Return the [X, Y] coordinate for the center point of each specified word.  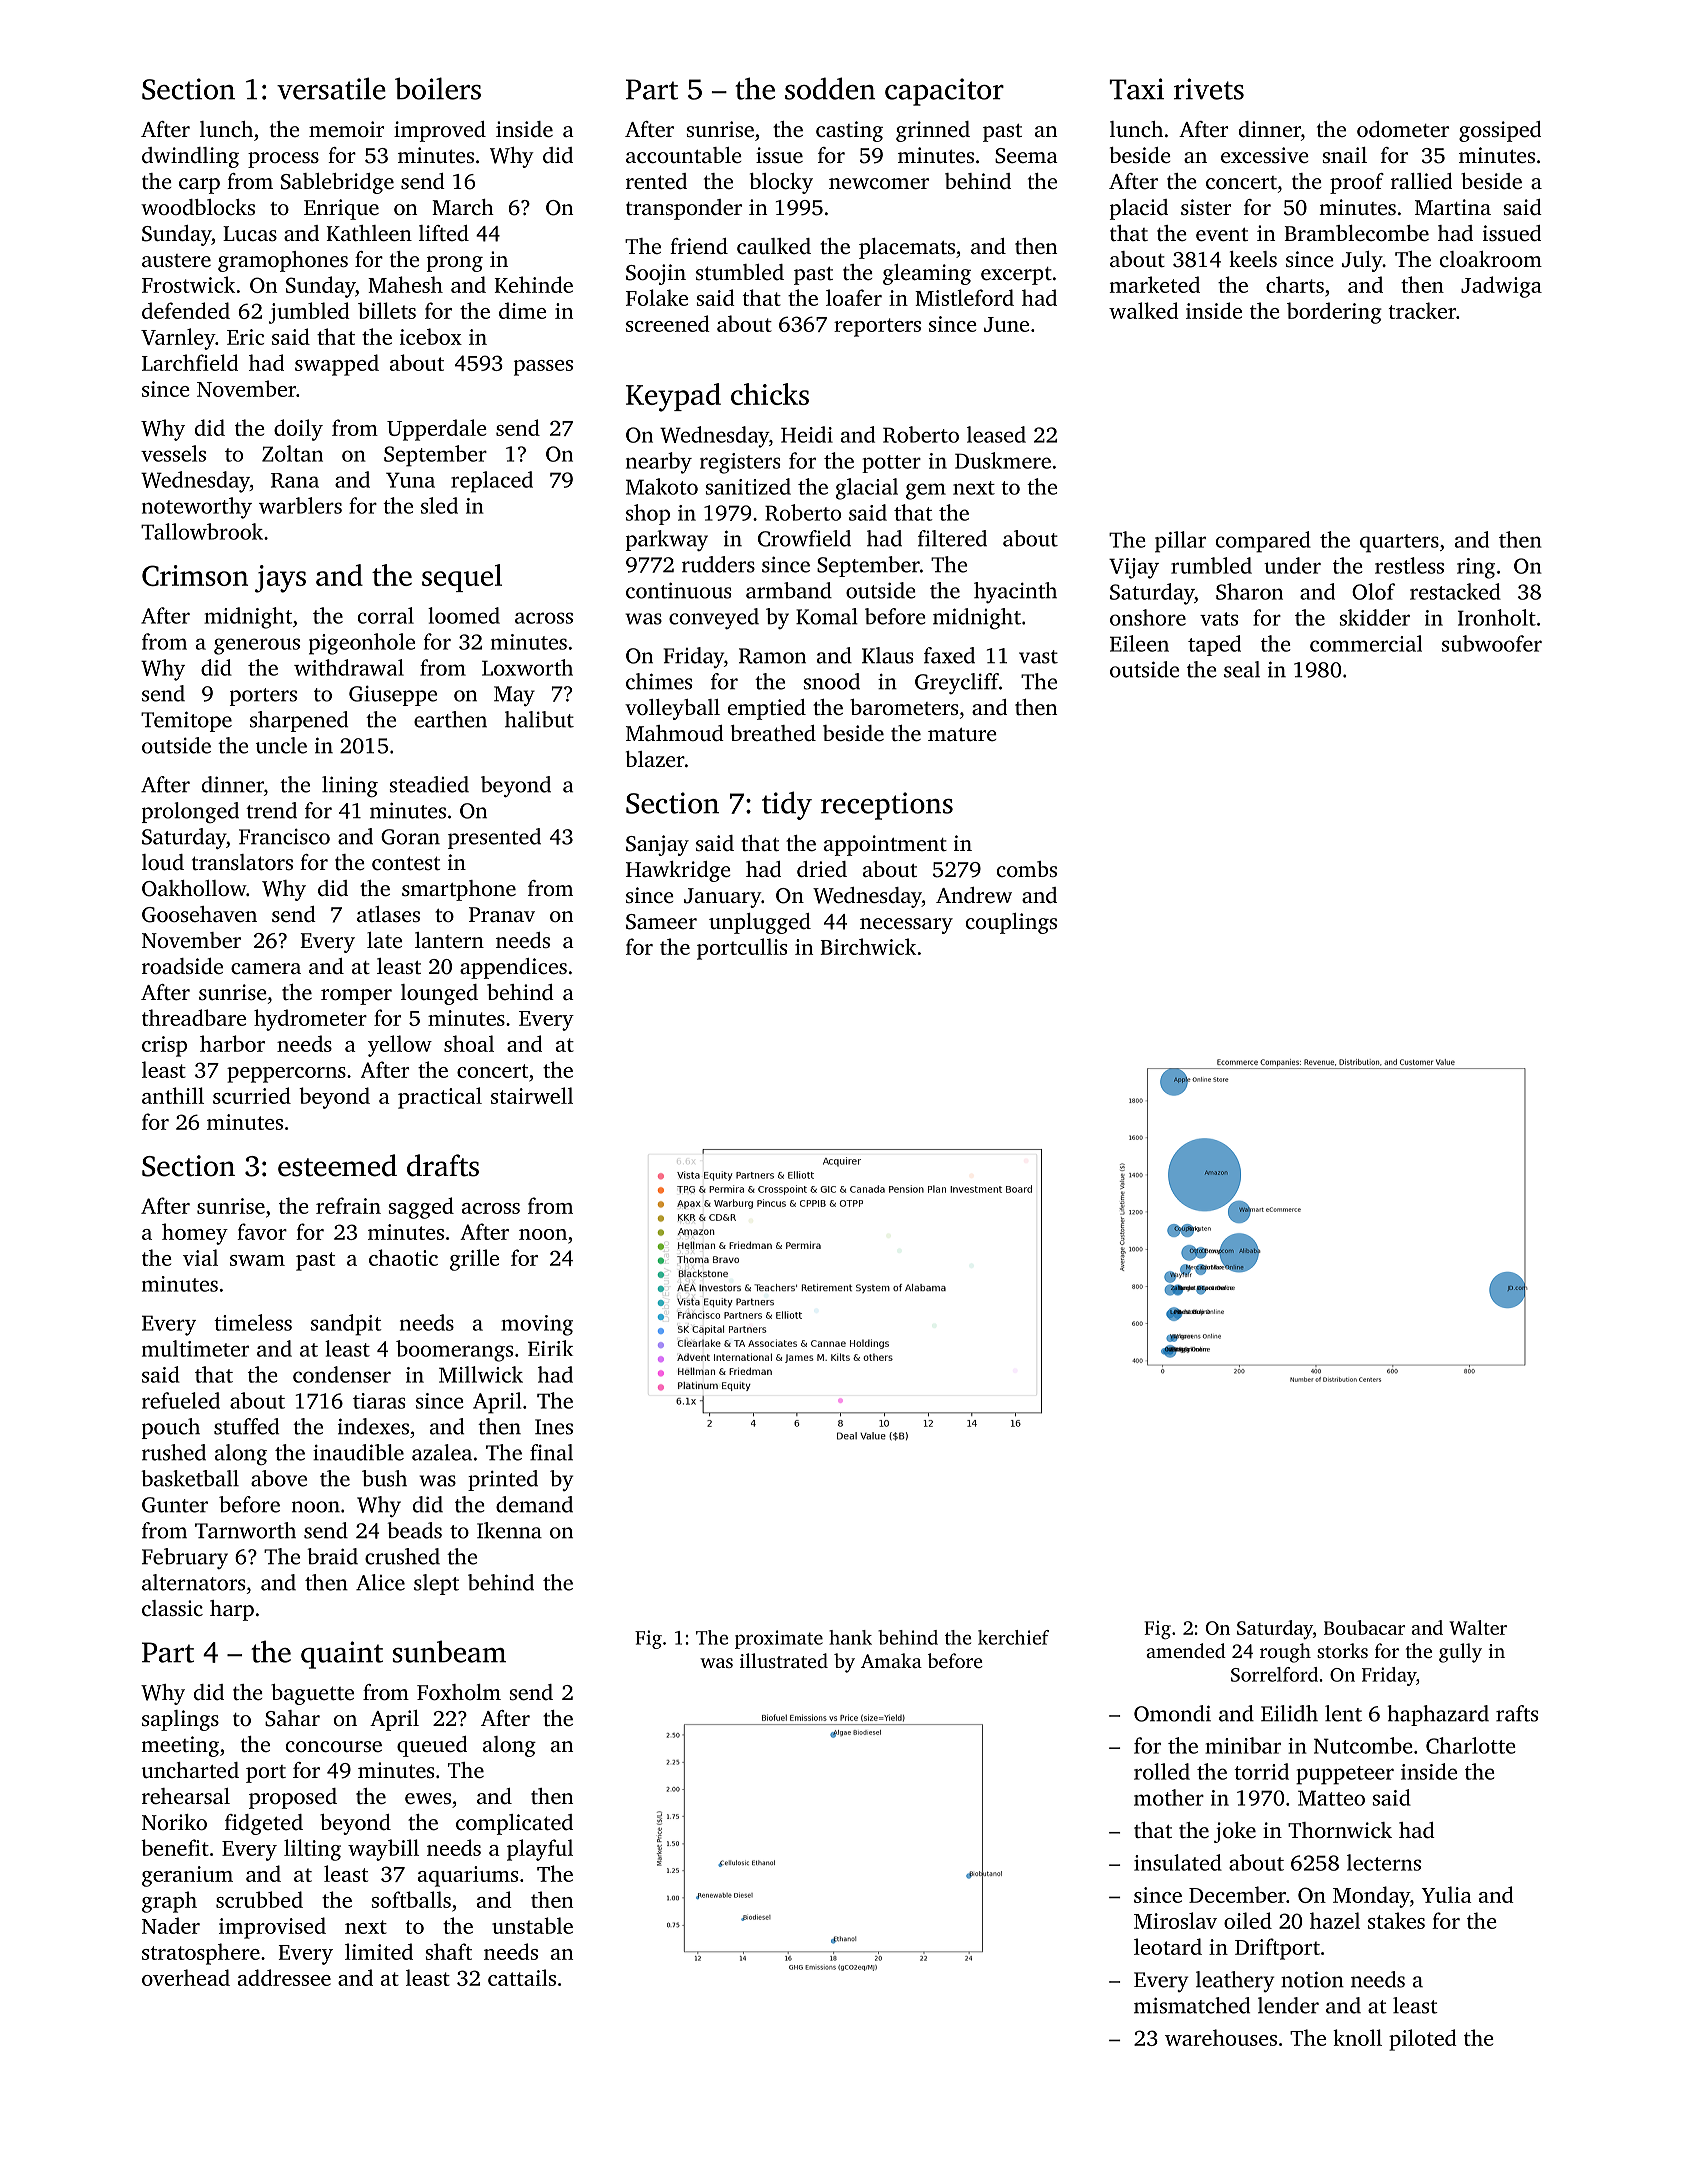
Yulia [1446, 1894]
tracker [1422, 310]
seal [1242, 669]
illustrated [784, 1660]
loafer [854, 297]
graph [169, 1902]
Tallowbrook [202, 531]
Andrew [974, 895]
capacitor [944, 92]
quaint [342, 1655]
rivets [1209, 89]
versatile [331, 88]
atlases [388, 914]
